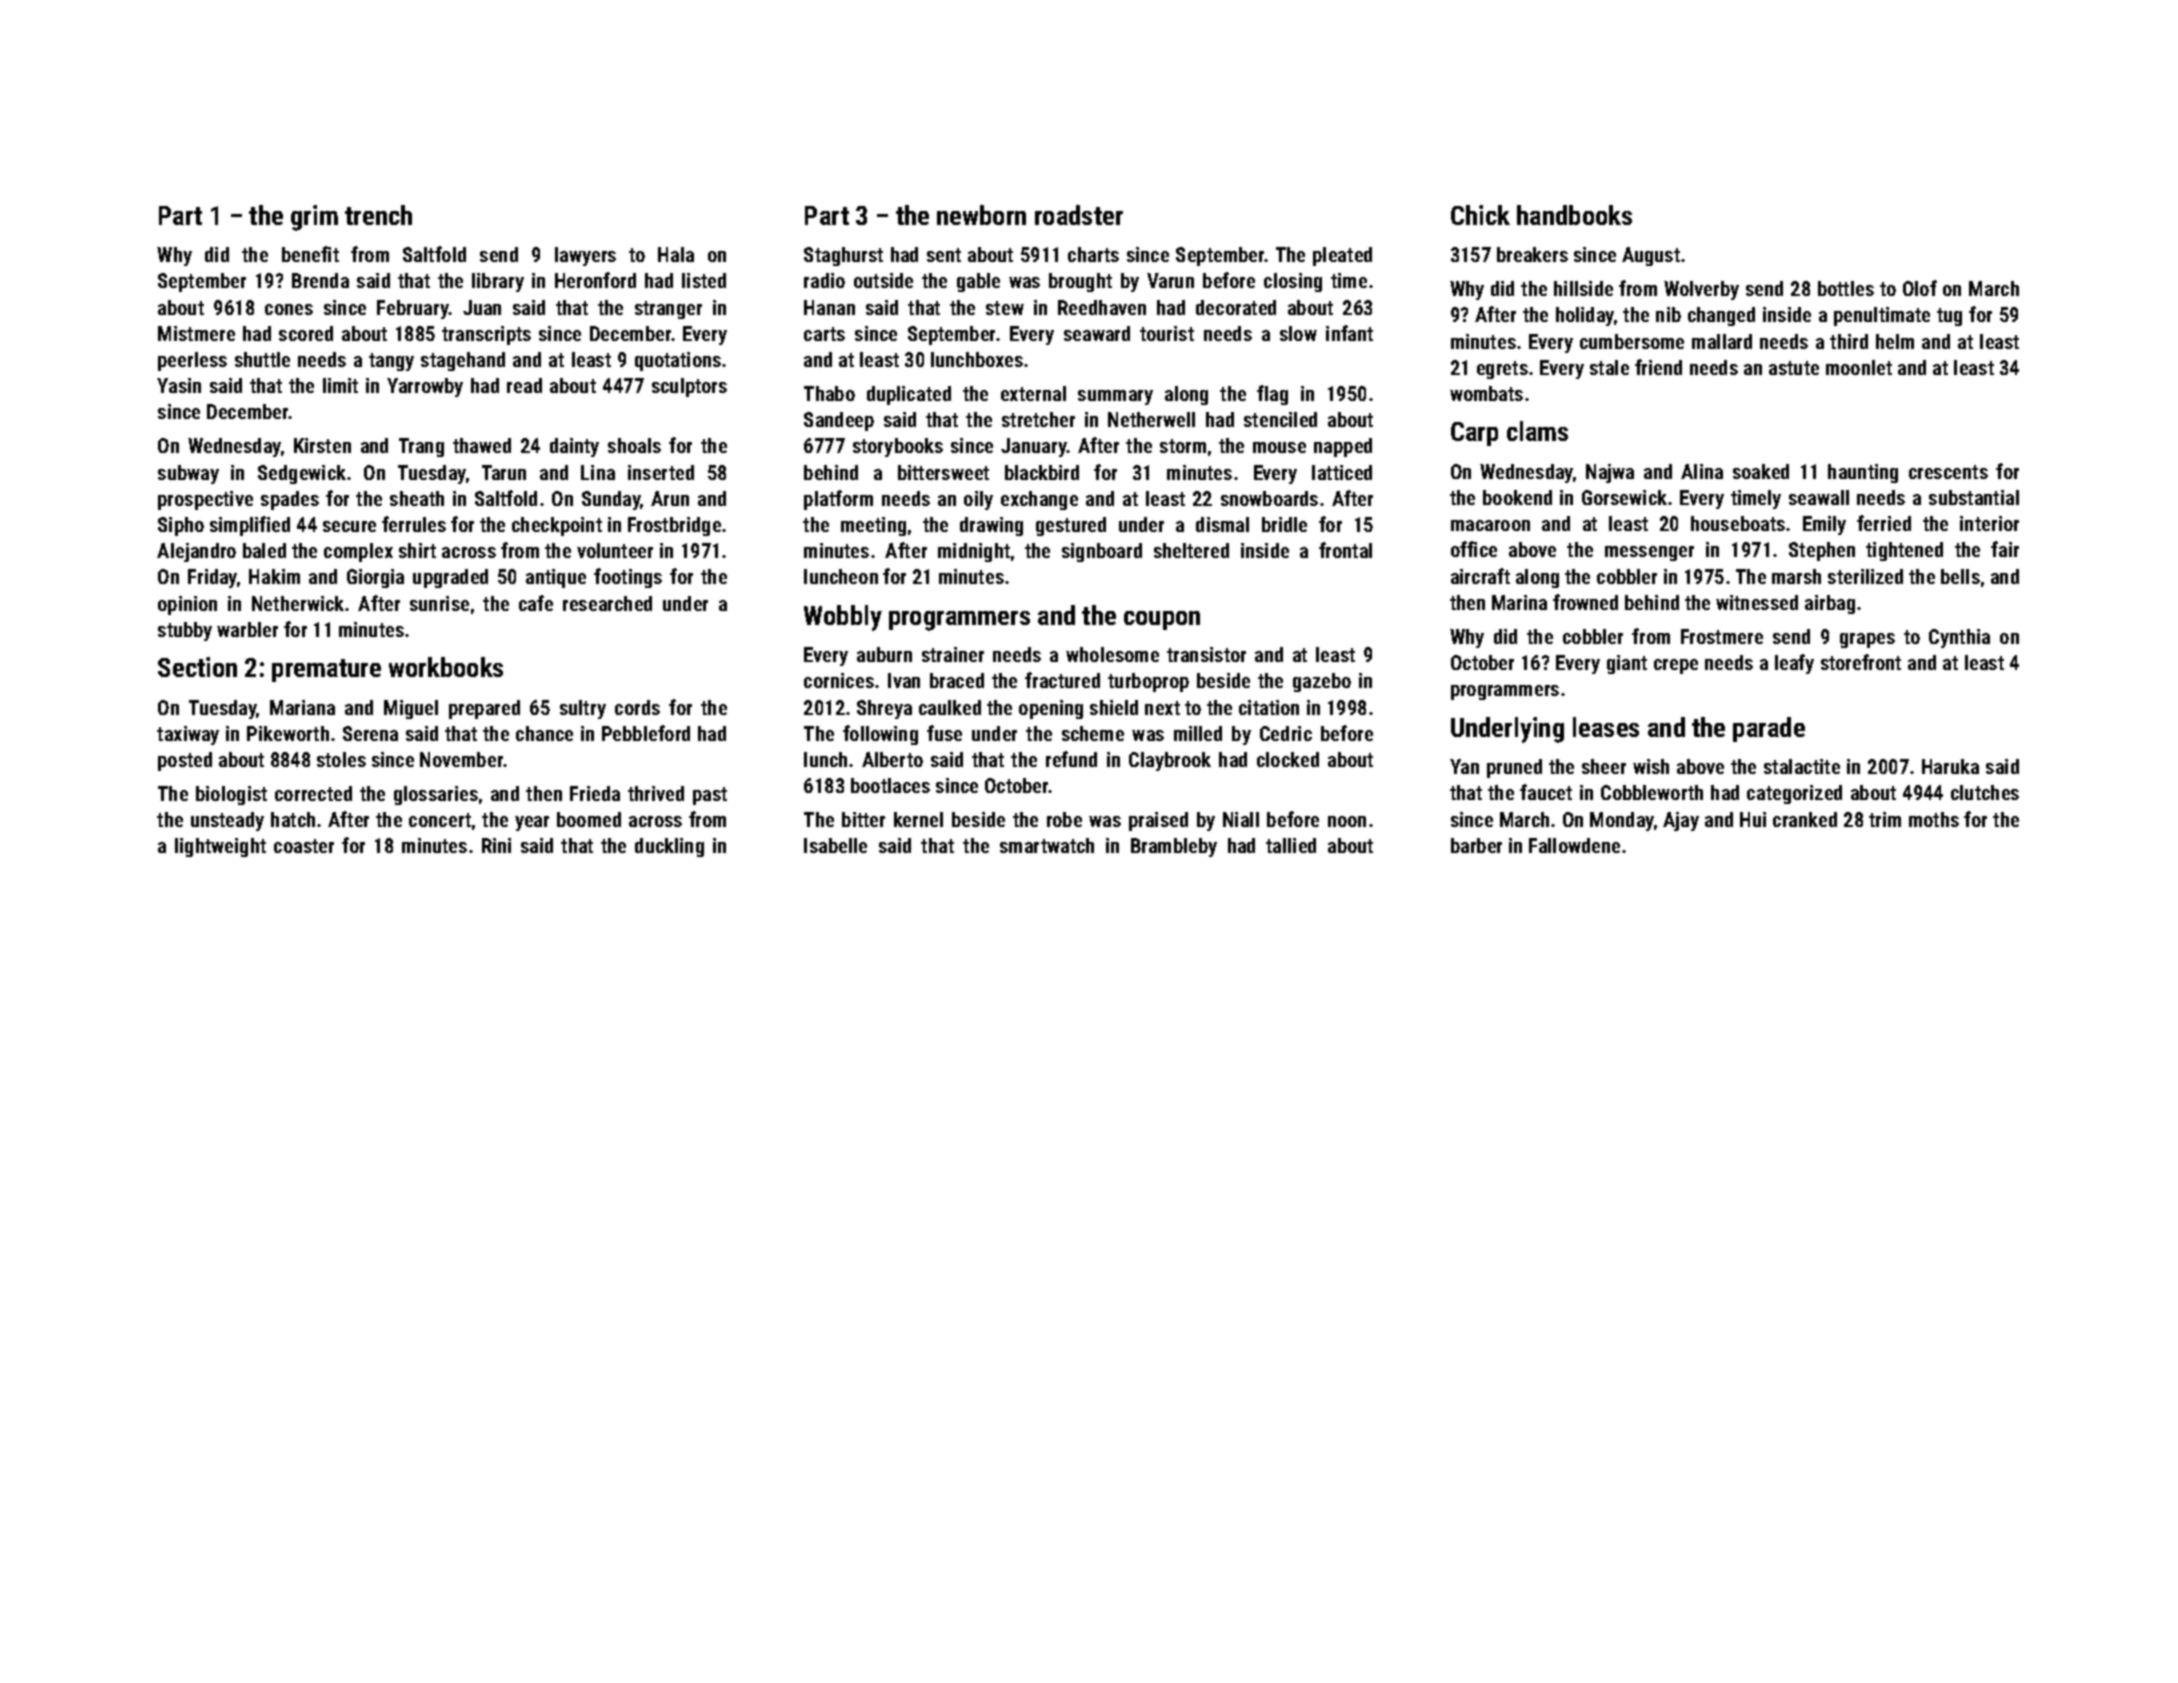  Describe the element at coordinates (595, 280) in the screenshot. I see `Heronford` at that location.
